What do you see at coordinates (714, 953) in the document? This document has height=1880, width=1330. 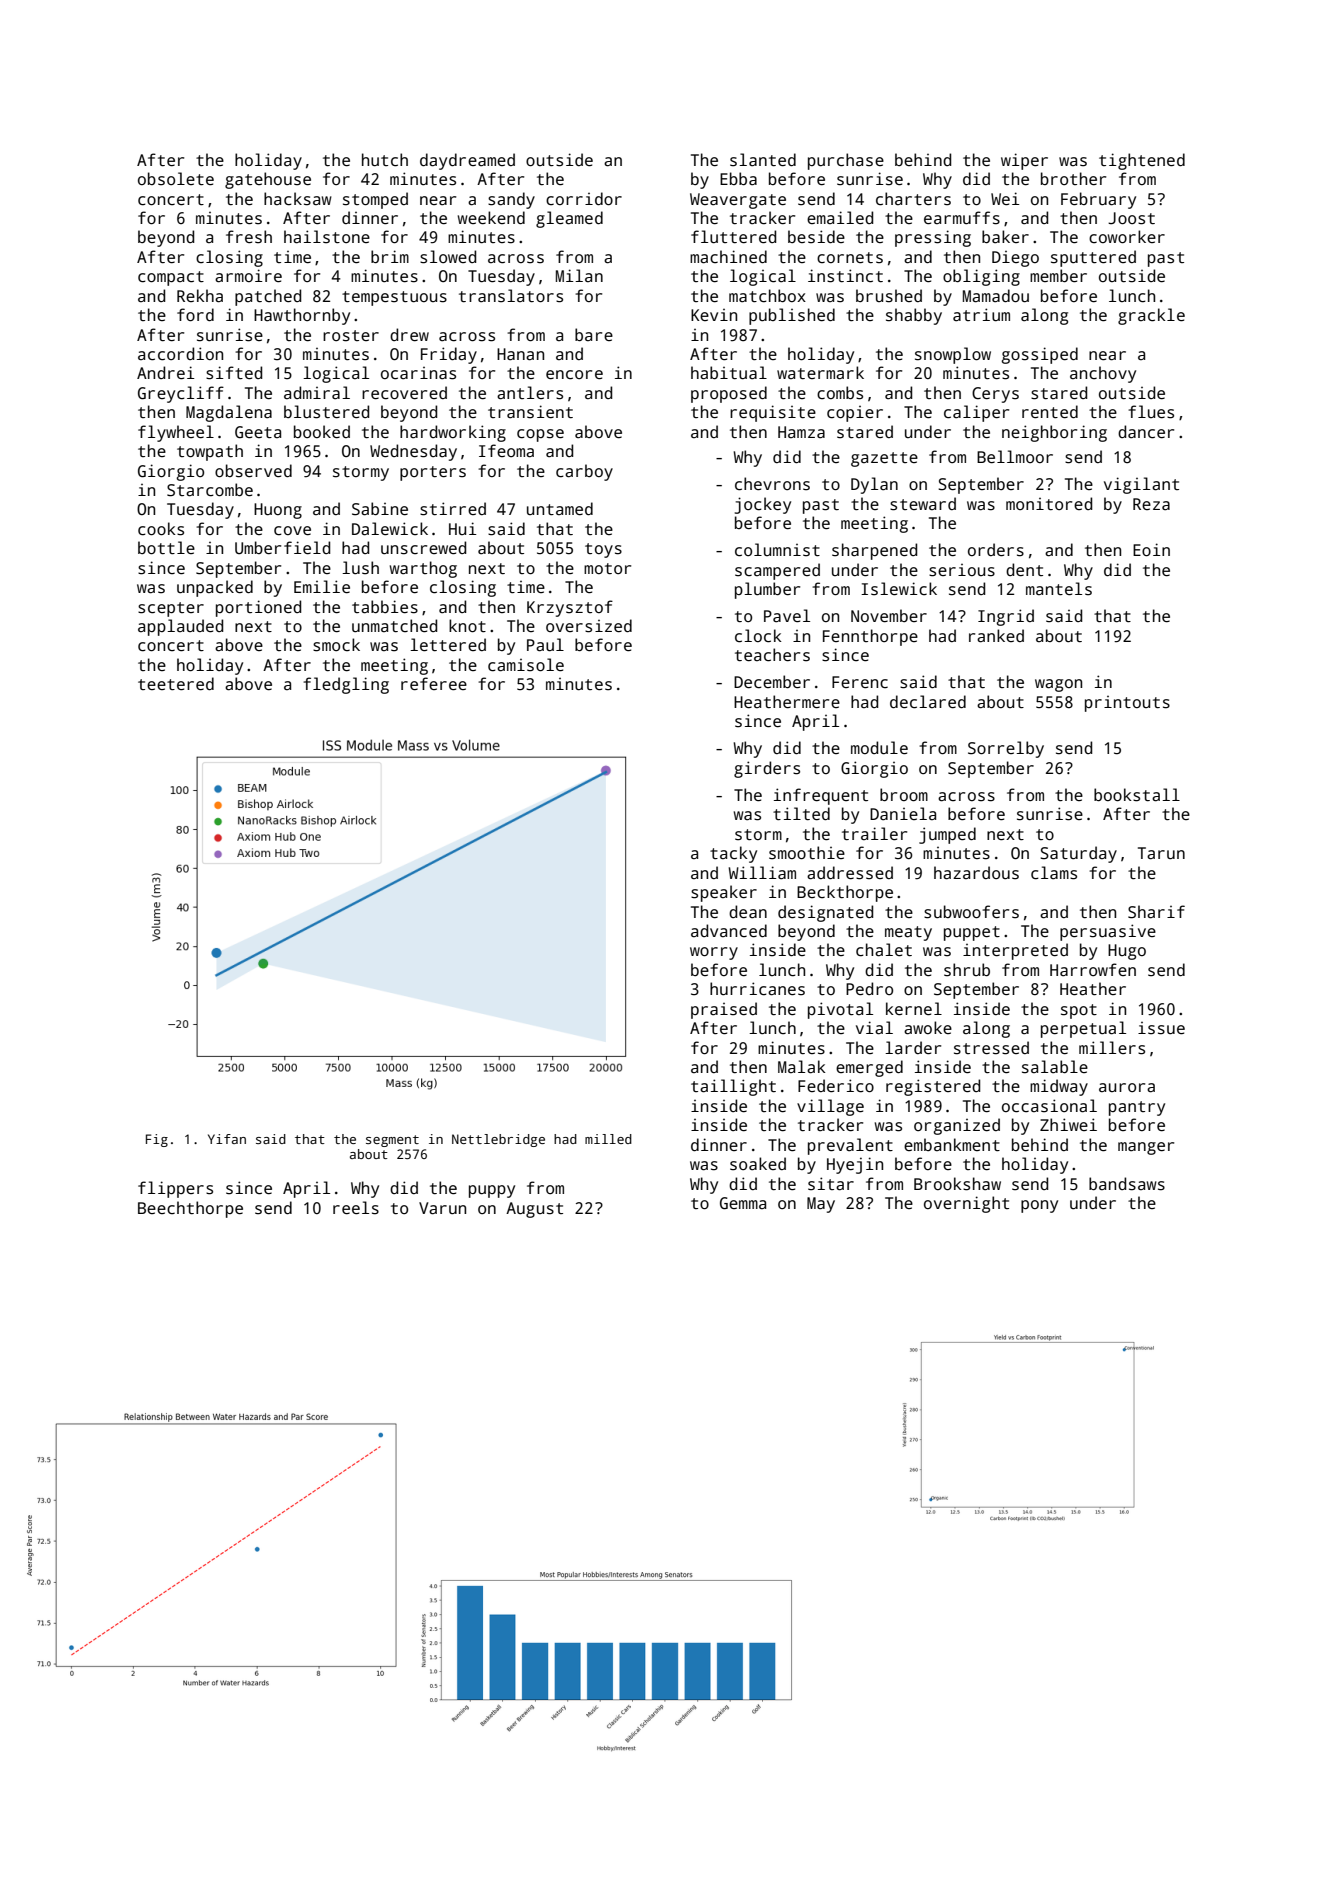 I see `worry` at bounding box center [714, 953].
